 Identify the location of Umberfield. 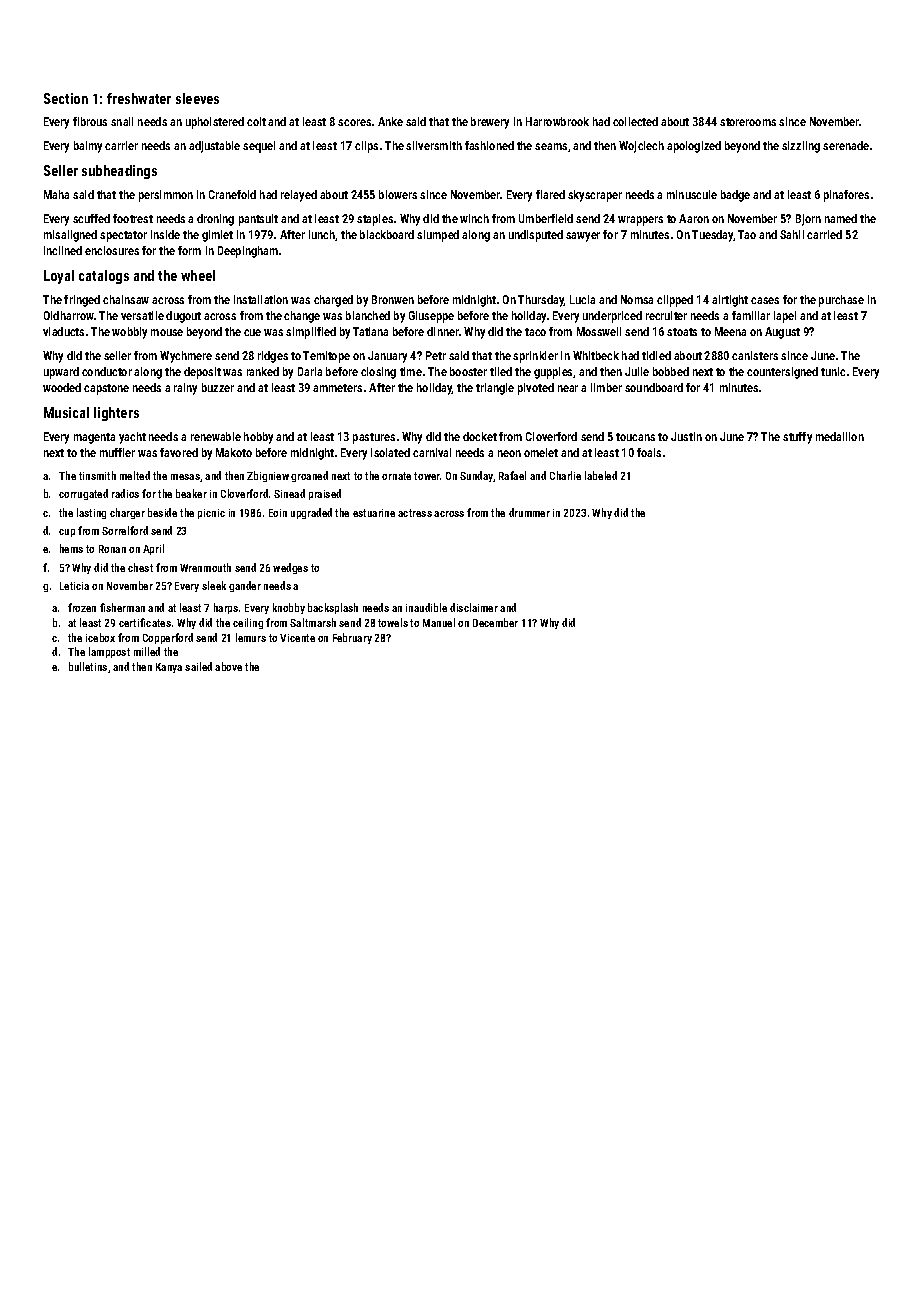
(546, 218).
